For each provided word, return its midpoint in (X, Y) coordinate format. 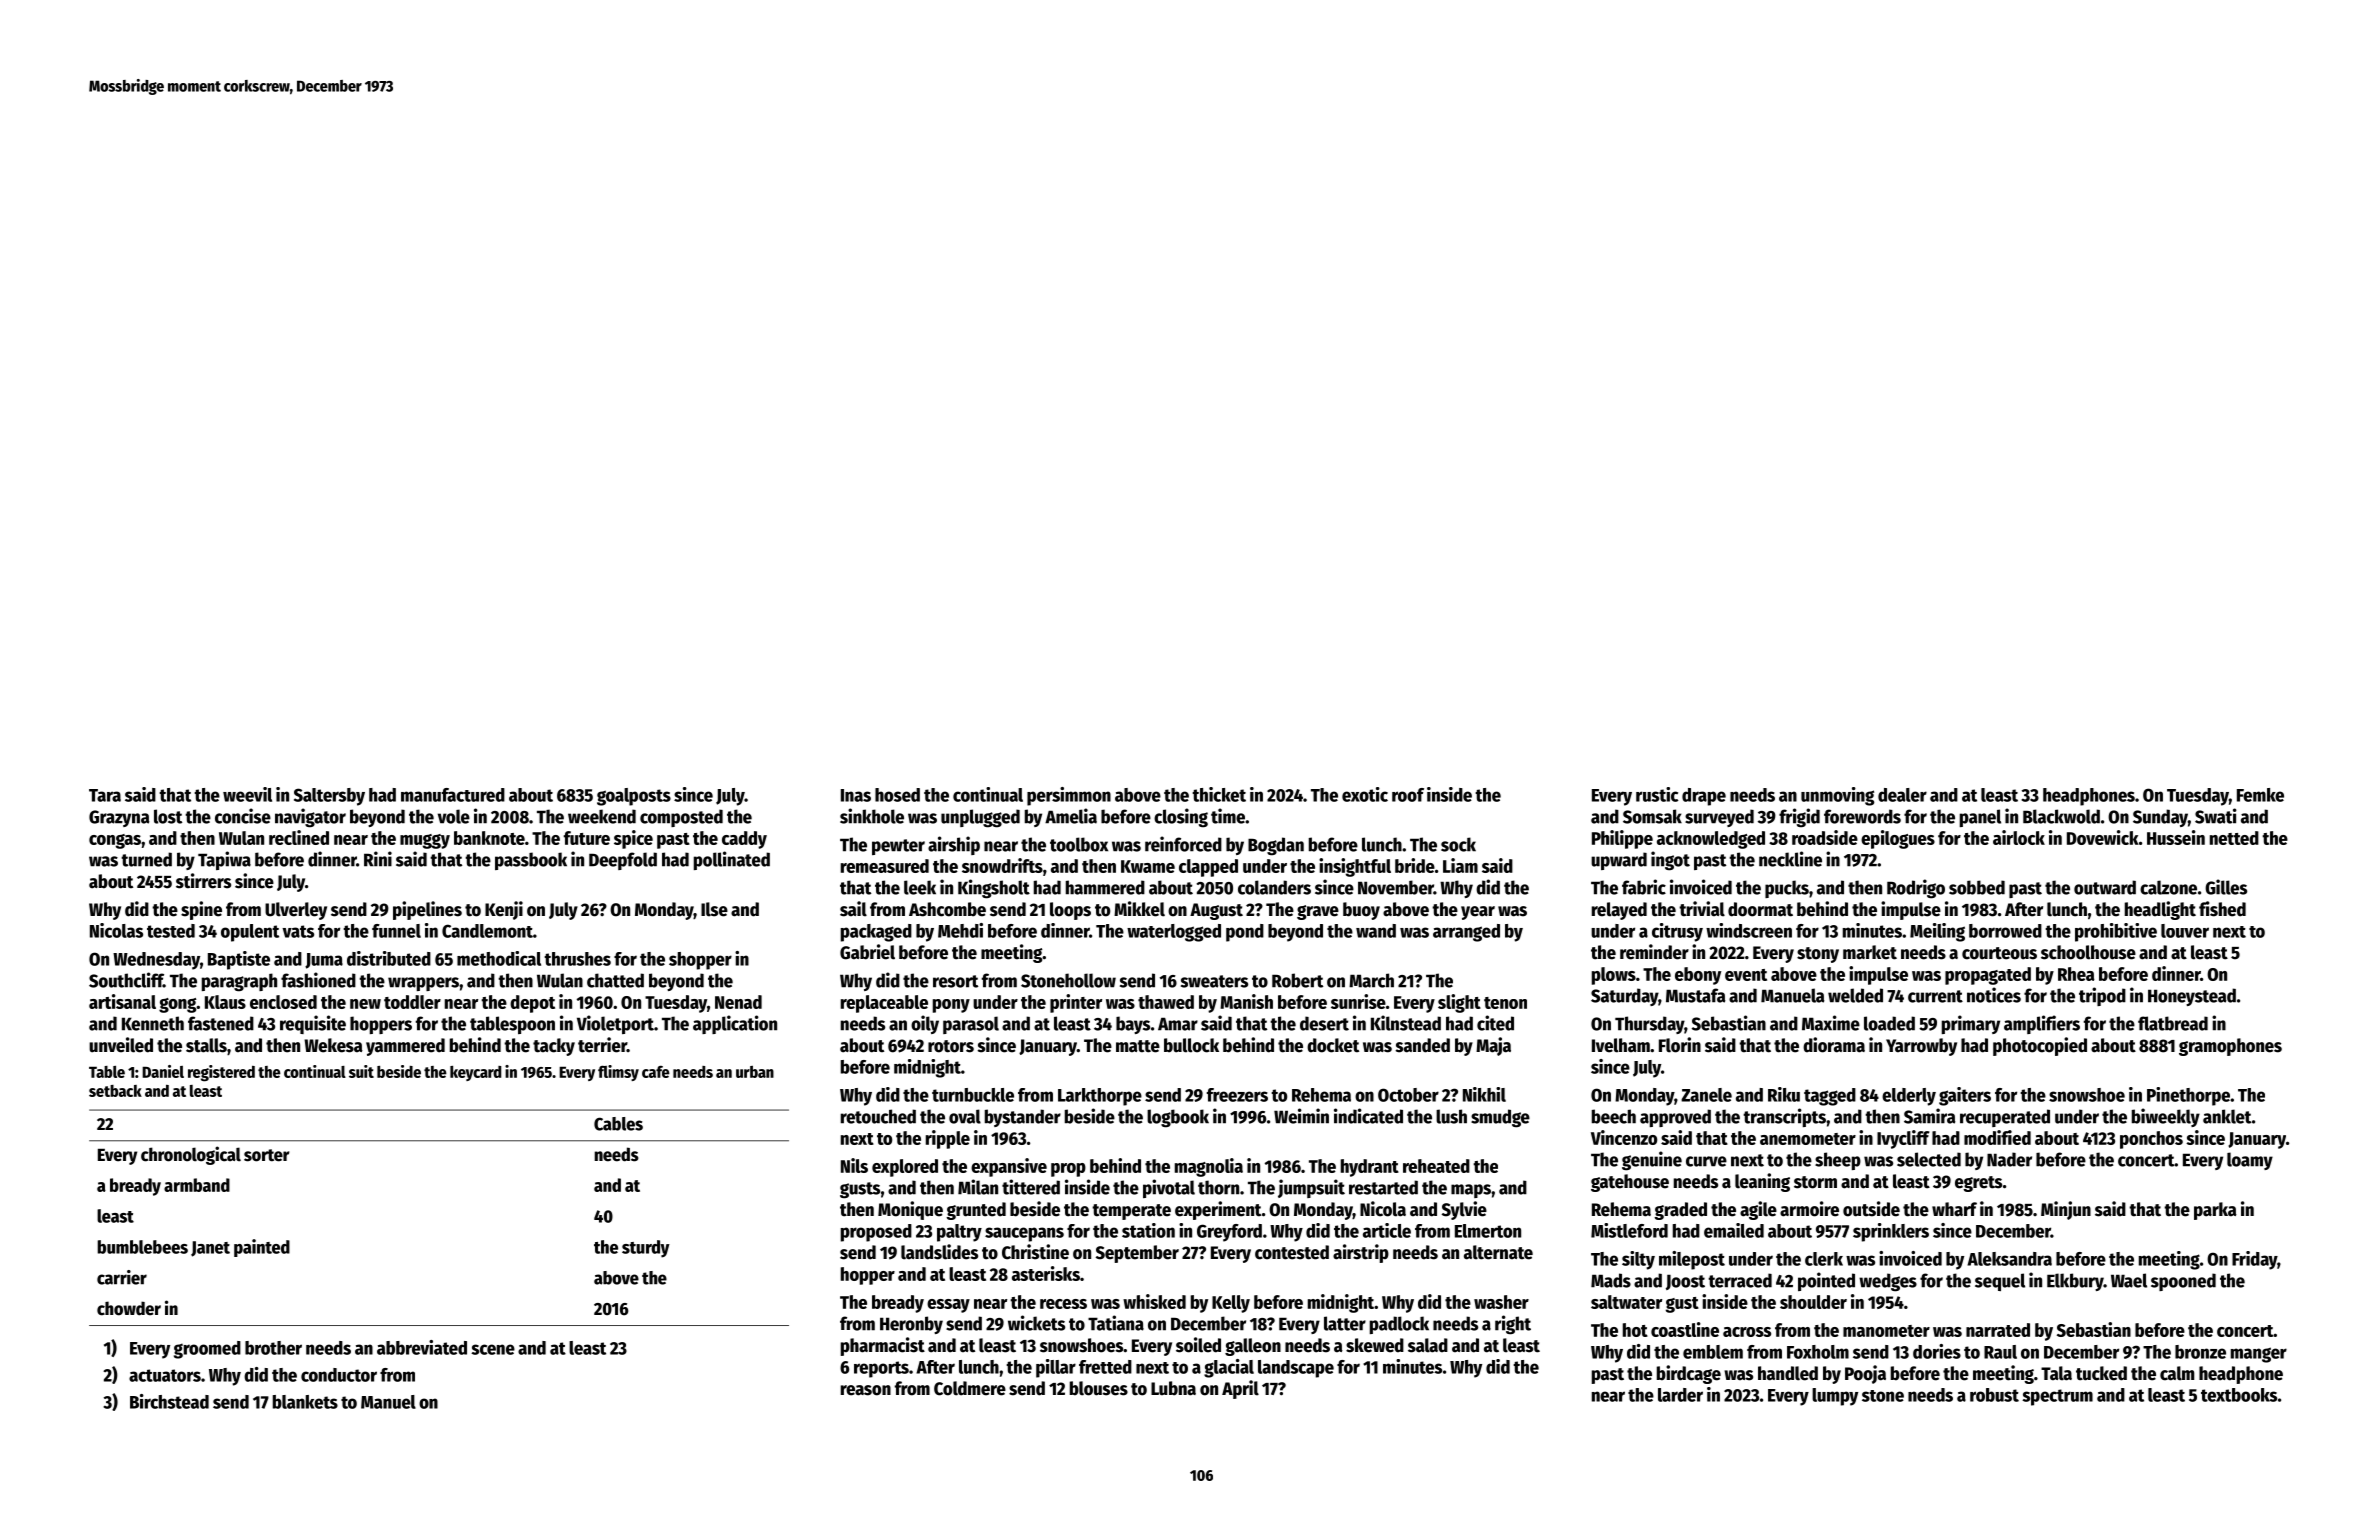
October (1408, 1095)
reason (866, 1390)
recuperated (2005, 1118)
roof (1408, 795)
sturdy (646, 1249)
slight (1459, 1003)
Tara (105, 795)
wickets (1036, 1323)
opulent (250, 933)
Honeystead (2192, 997)
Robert (1297, 980)
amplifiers (2042, 1024)
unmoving (1837, 796)
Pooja (1865, 1374)
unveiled (121, 1045)
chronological (191, 1155)
